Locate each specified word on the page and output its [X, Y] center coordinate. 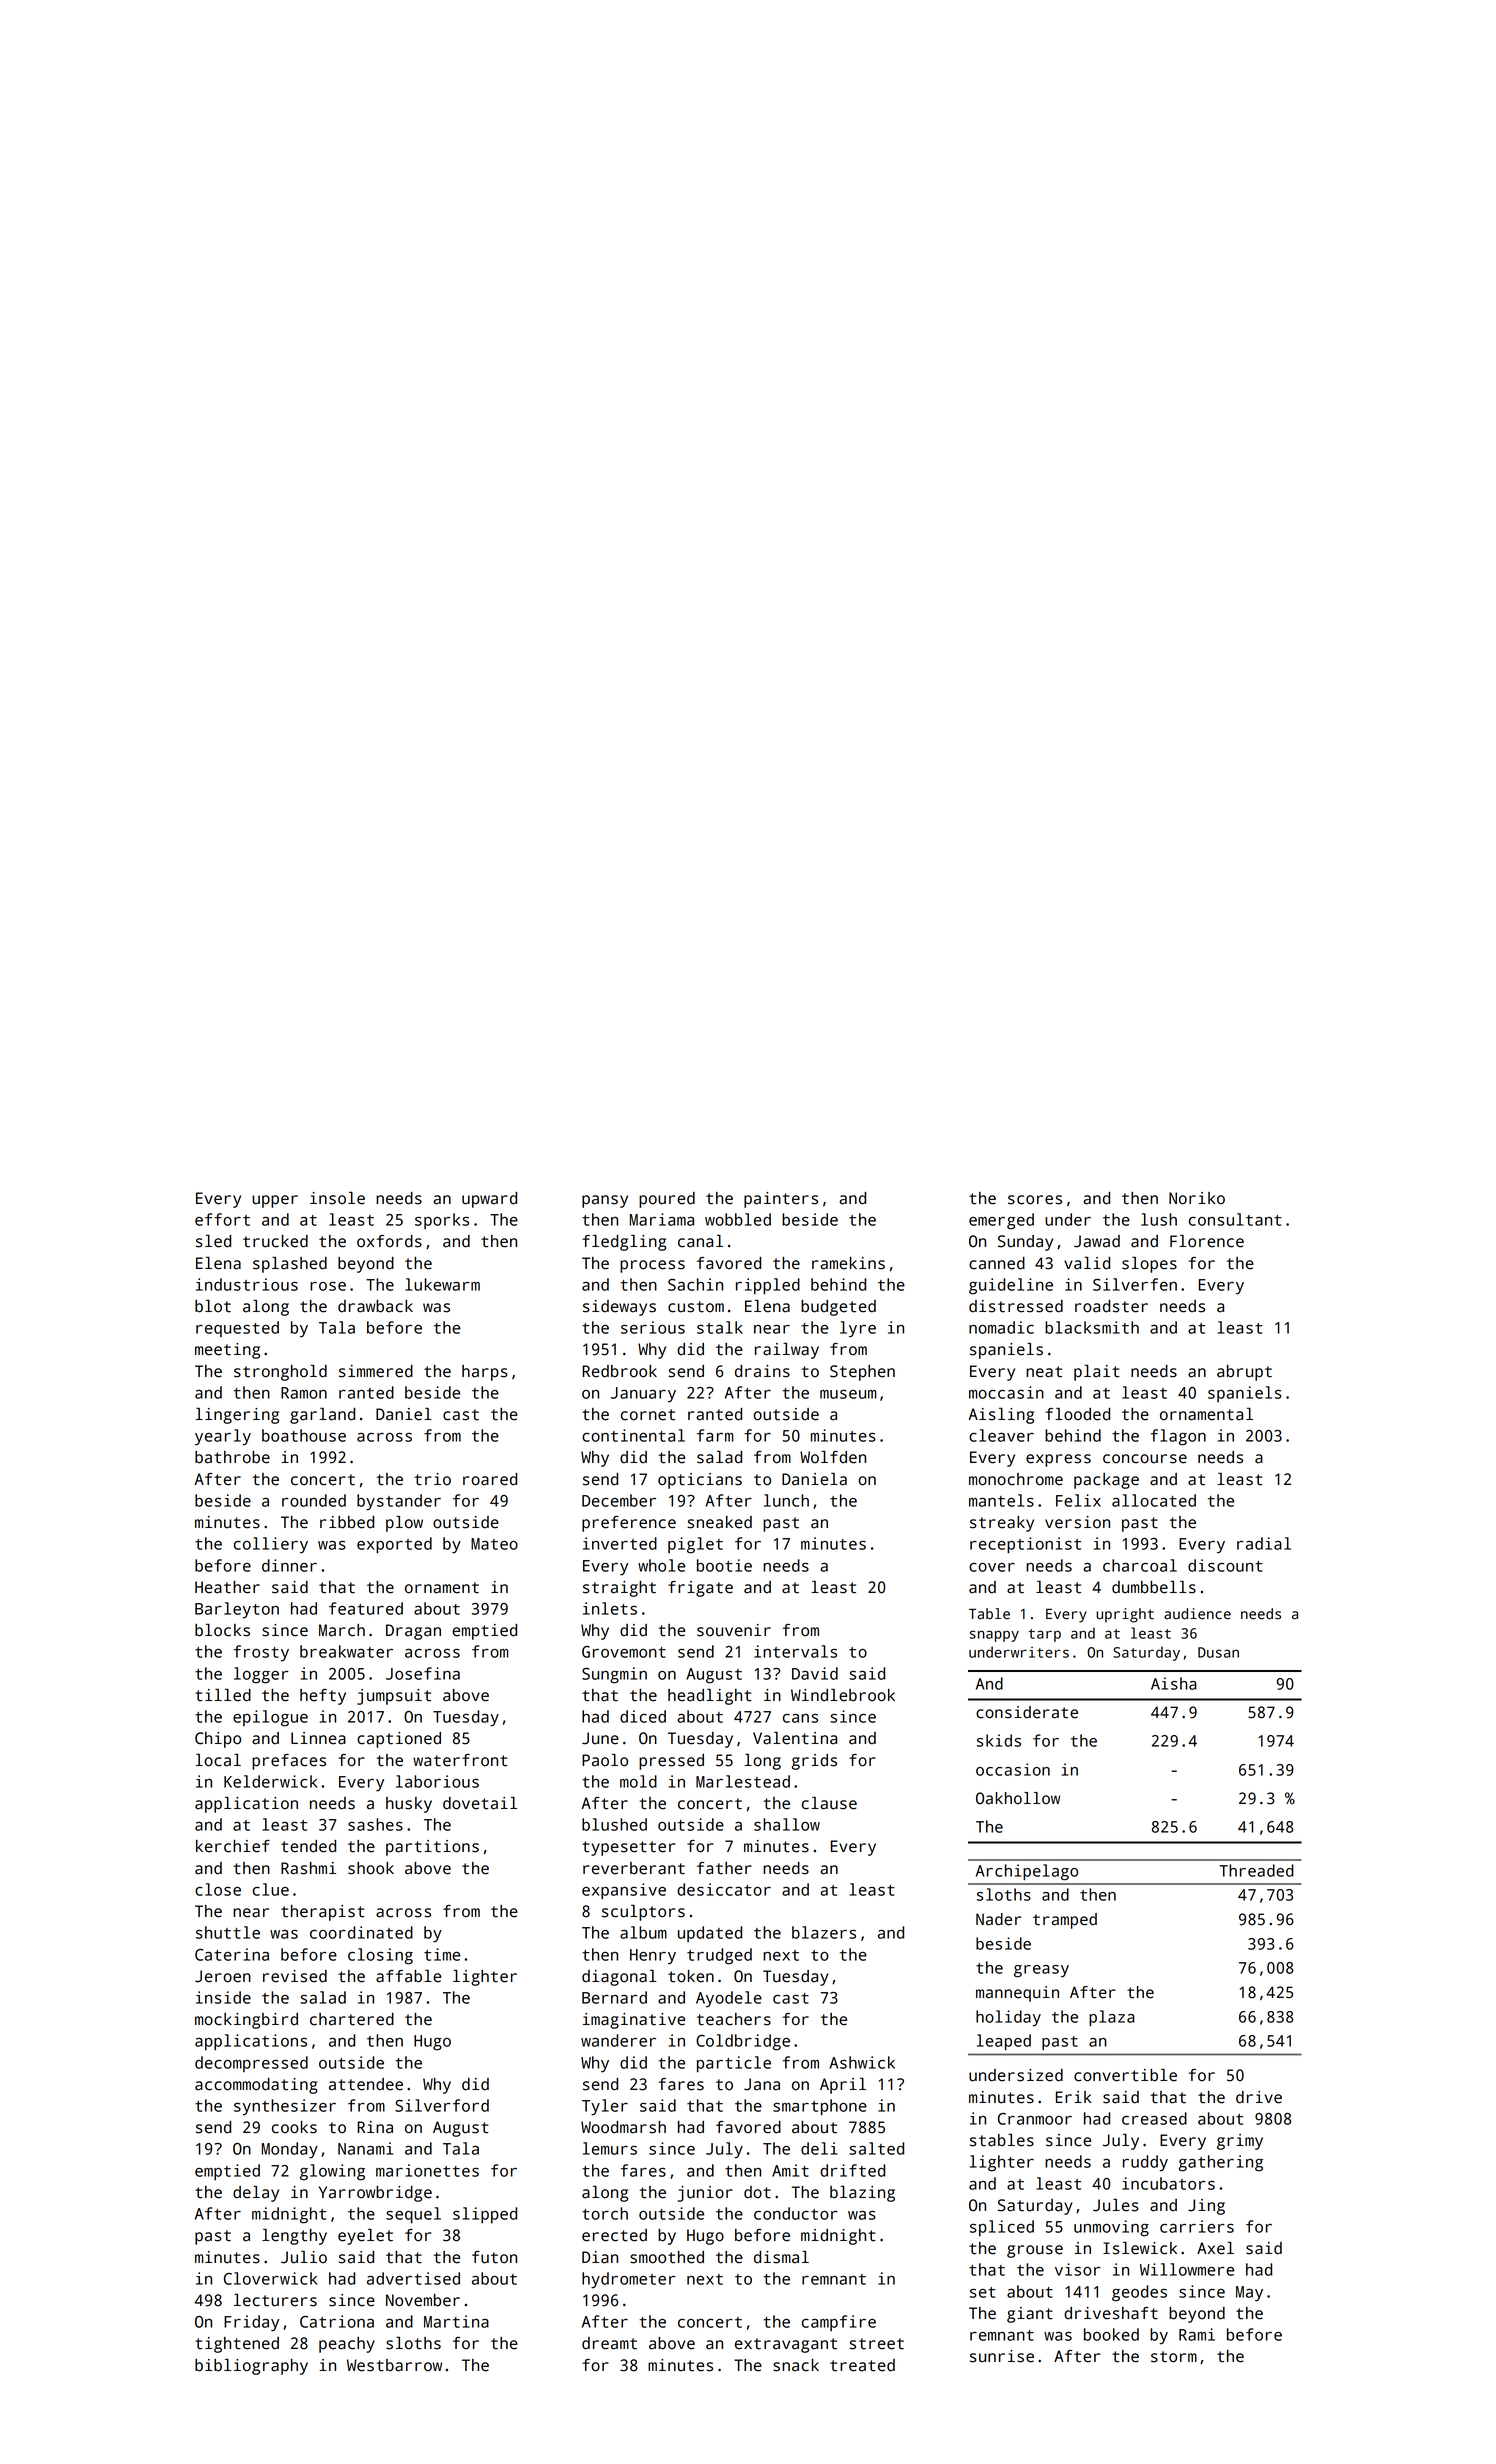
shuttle [228, 1932]
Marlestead [743, 1781]
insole [337, 1198]
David [815, 1673]
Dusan [1218, 1652]
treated [862, 2365]
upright [1125, 1615]
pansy [605, 1201]
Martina [456, 2321]
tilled [223, 1695]
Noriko [1197, 1198]
